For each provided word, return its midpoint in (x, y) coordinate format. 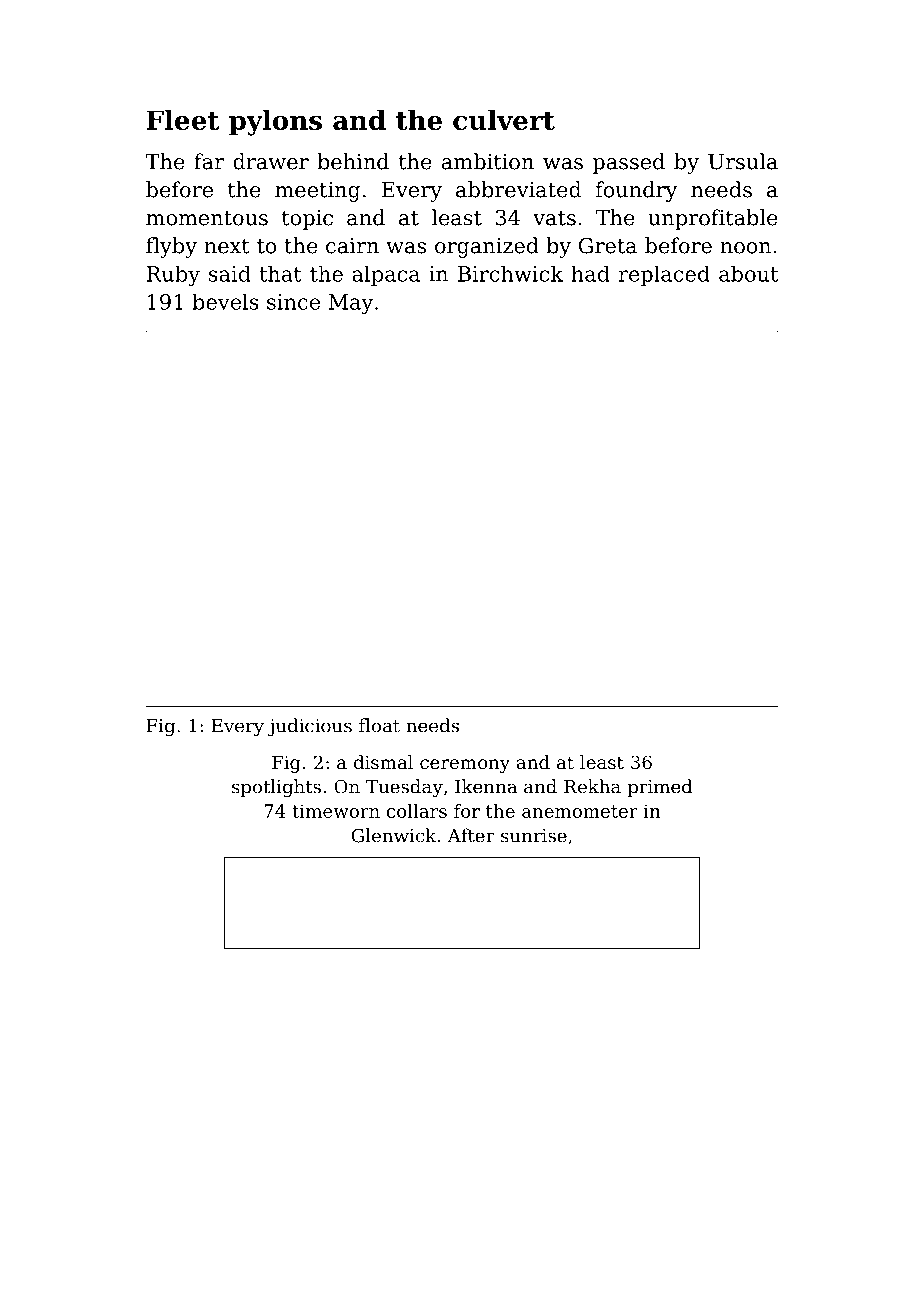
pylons (275, 123)
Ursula (743, 161)
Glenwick (394, 835)
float (379, 725)
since (293, 302)
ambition (488, 161)
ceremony (465, 766)
